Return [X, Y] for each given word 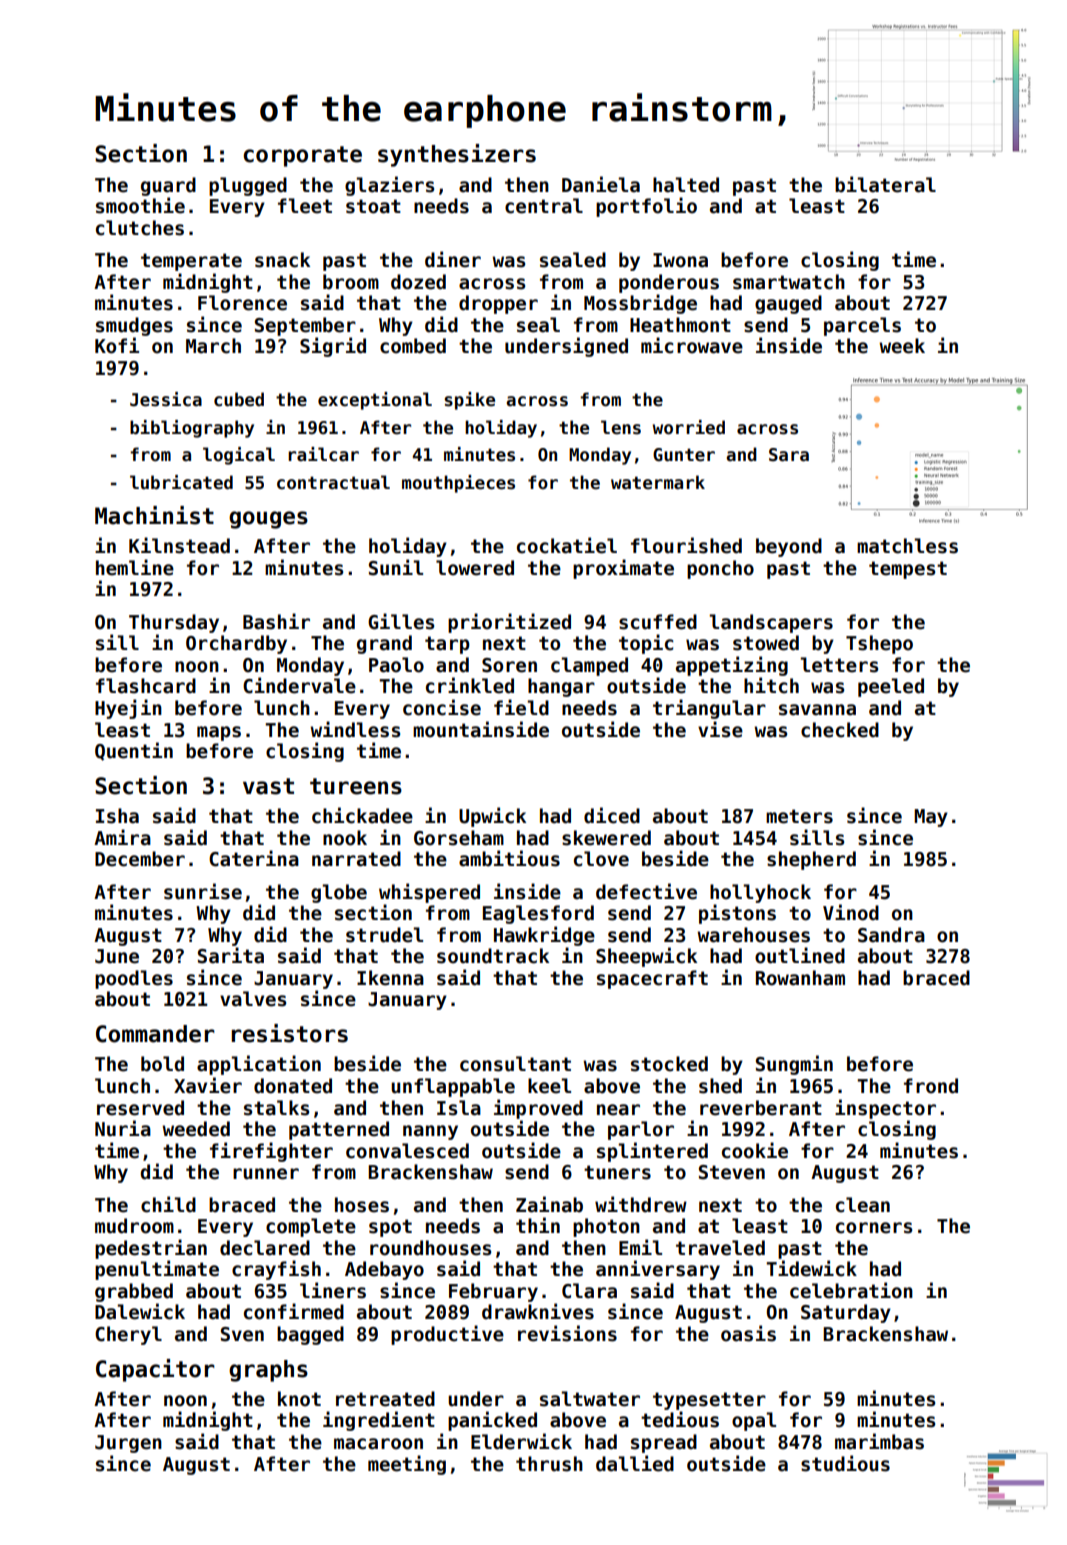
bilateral [885, 184]
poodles [134, 979]
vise [720, 729]
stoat [373, 206]
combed [413, 346]
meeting [407, 1465]
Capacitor [155, 1370]
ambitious [509, 858]
